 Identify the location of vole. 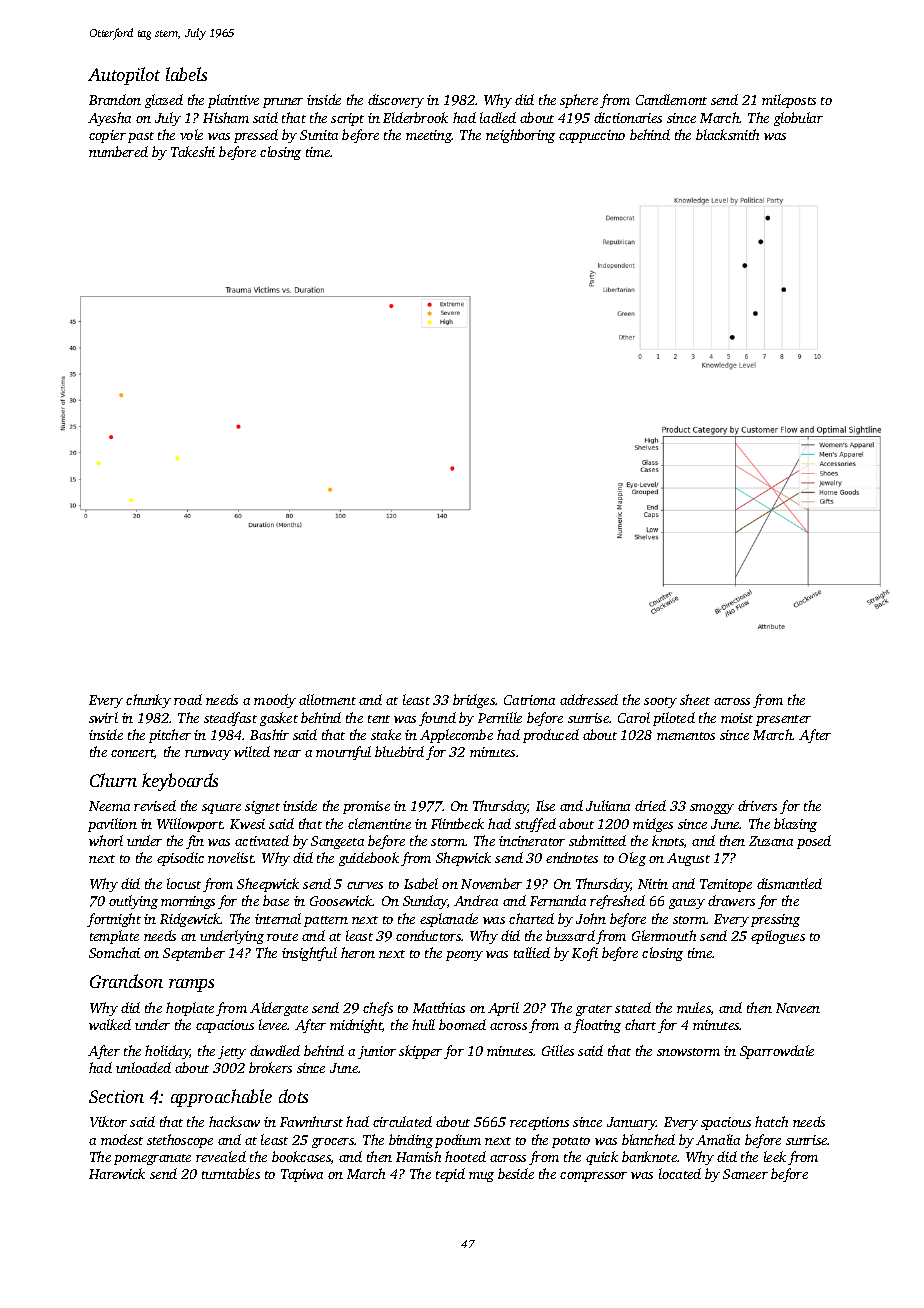
(191, 134).
